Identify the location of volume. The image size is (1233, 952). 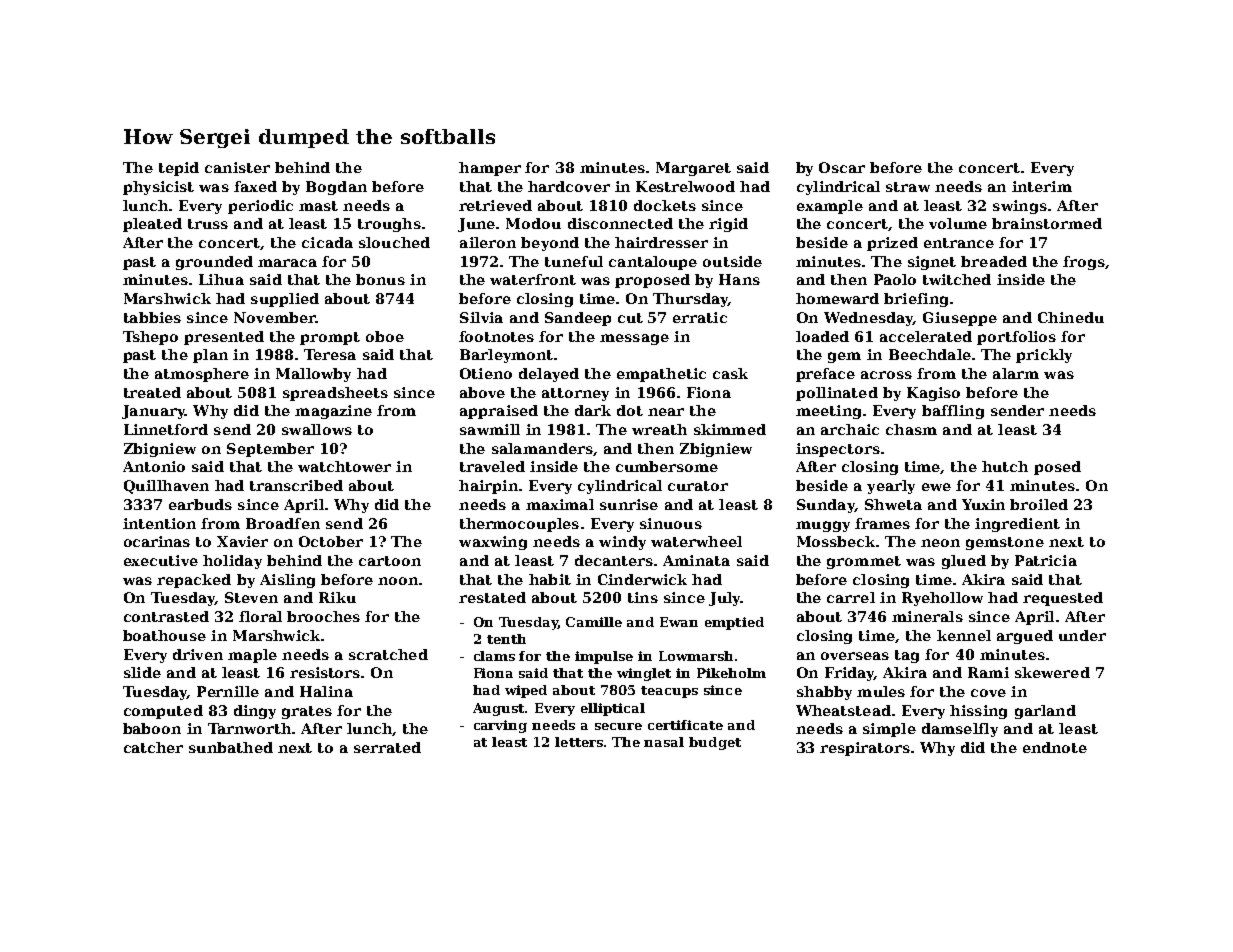
(958, 223).
